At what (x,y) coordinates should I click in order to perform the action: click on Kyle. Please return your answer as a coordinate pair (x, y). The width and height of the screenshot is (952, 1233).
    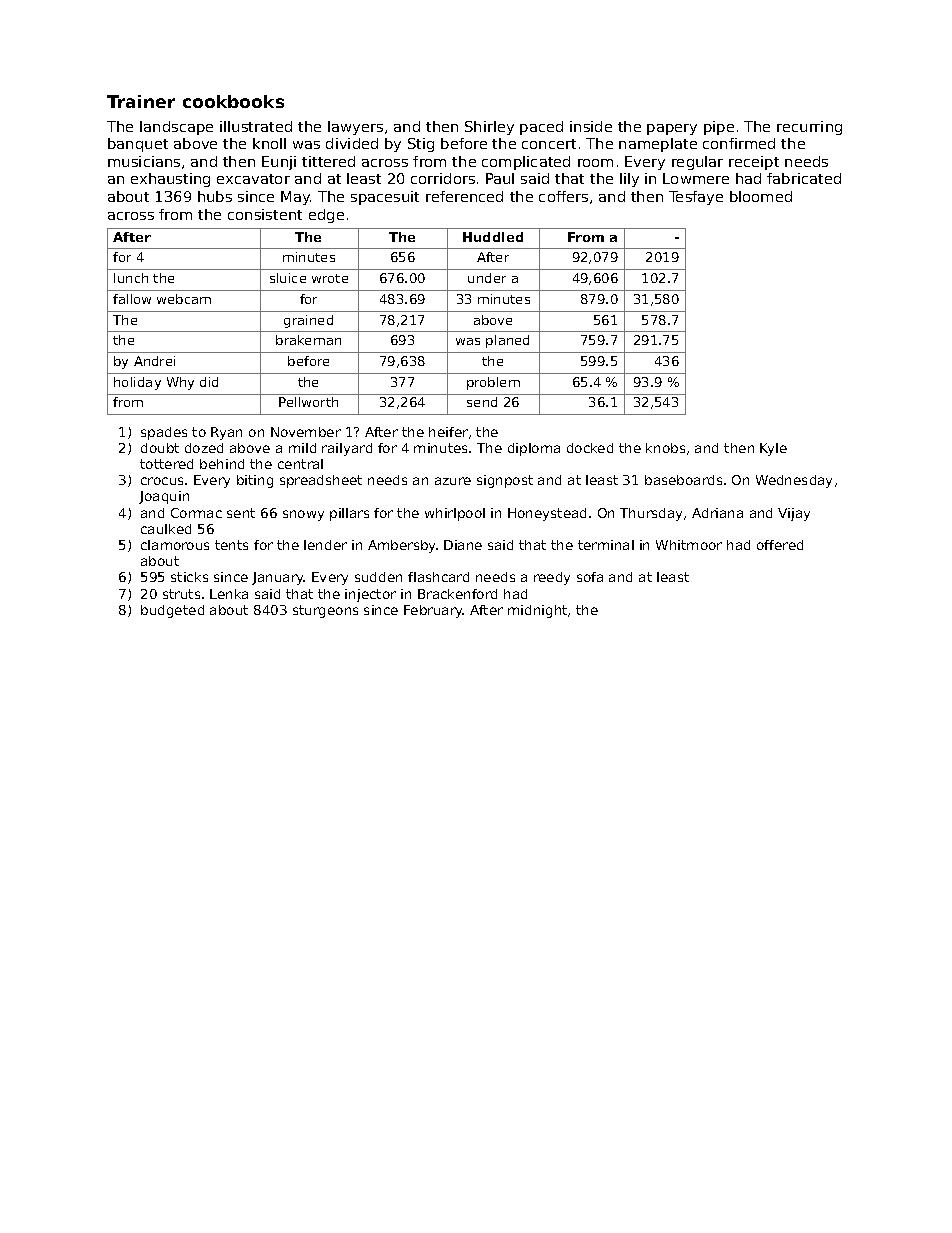
    Looking at the image, I should click on (773, 449).
